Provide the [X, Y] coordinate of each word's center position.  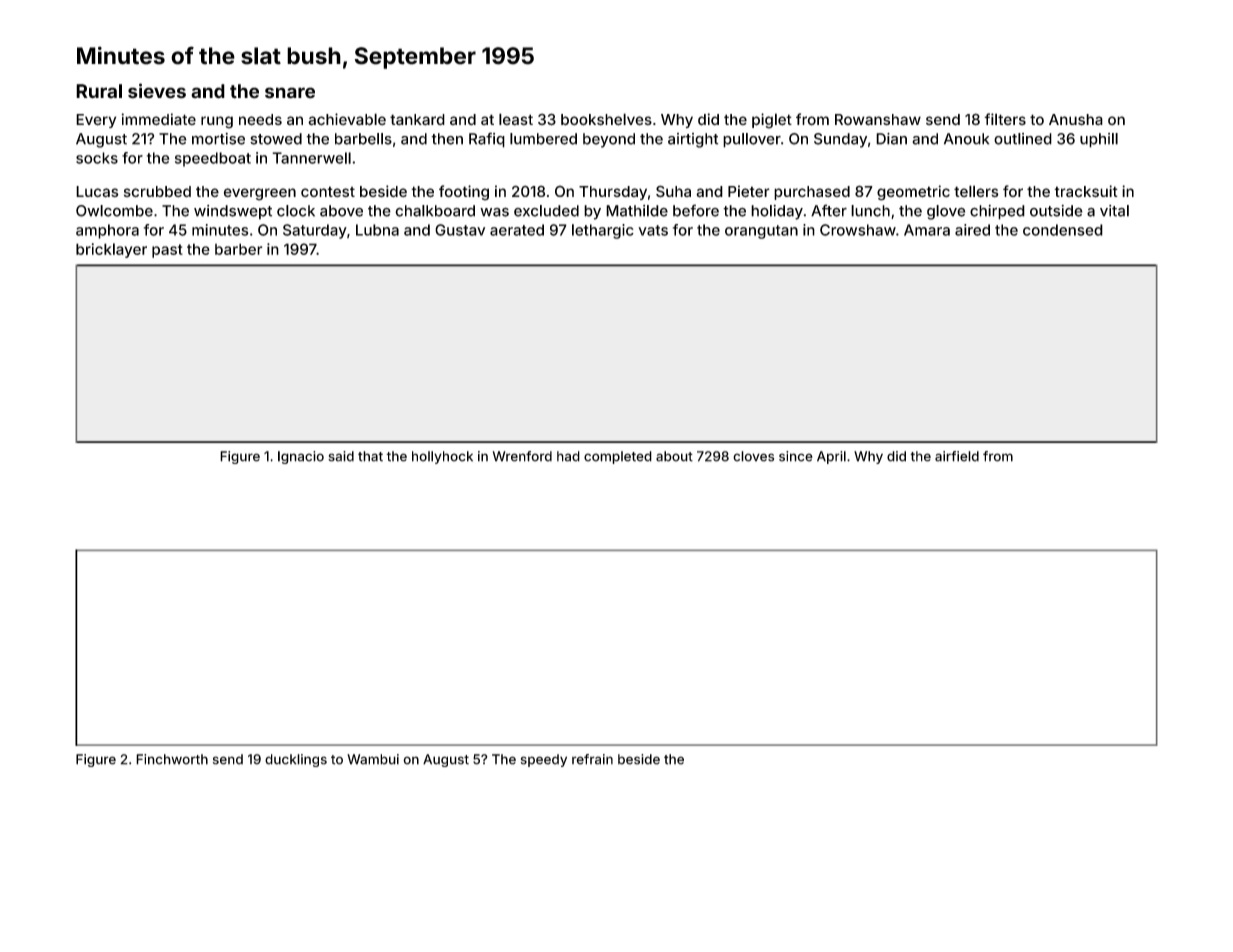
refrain [592, 759]
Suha [673, 191]
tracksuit [1086, 191]
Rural [99, 91]
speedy [544, 760]
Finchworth [172, 759]
